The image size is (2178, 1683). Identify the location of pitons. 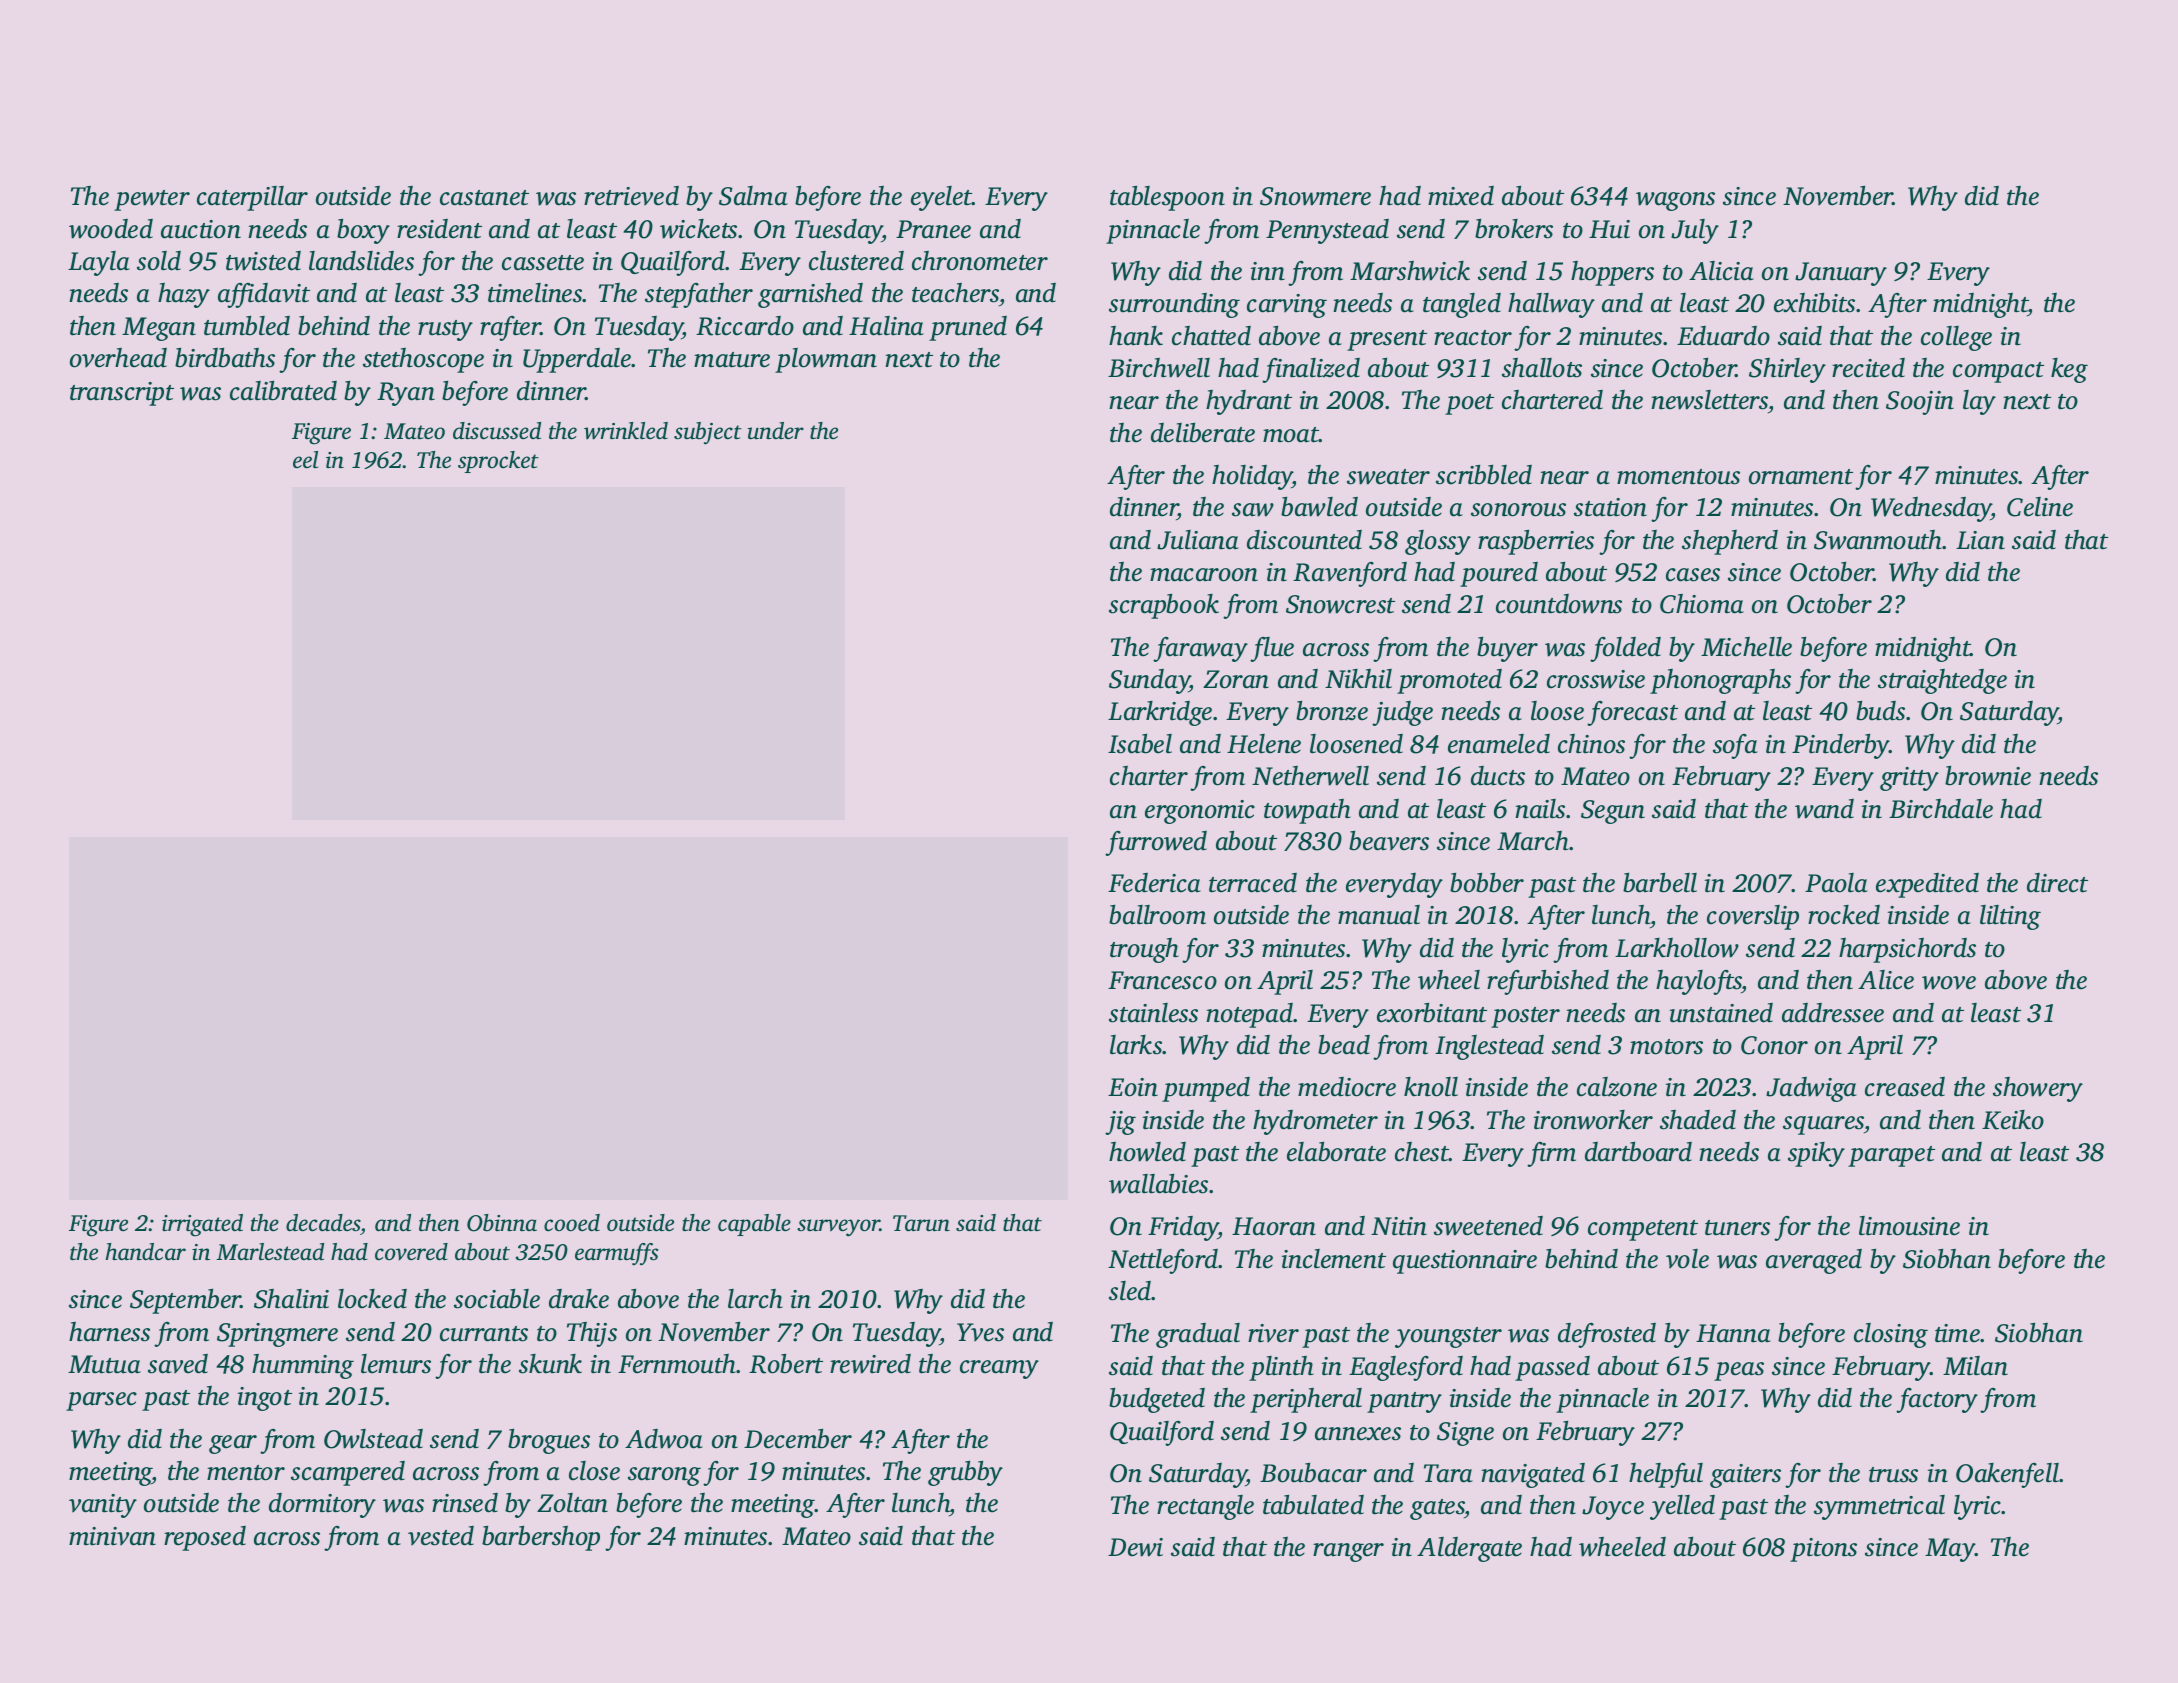
(1823, 1550).
